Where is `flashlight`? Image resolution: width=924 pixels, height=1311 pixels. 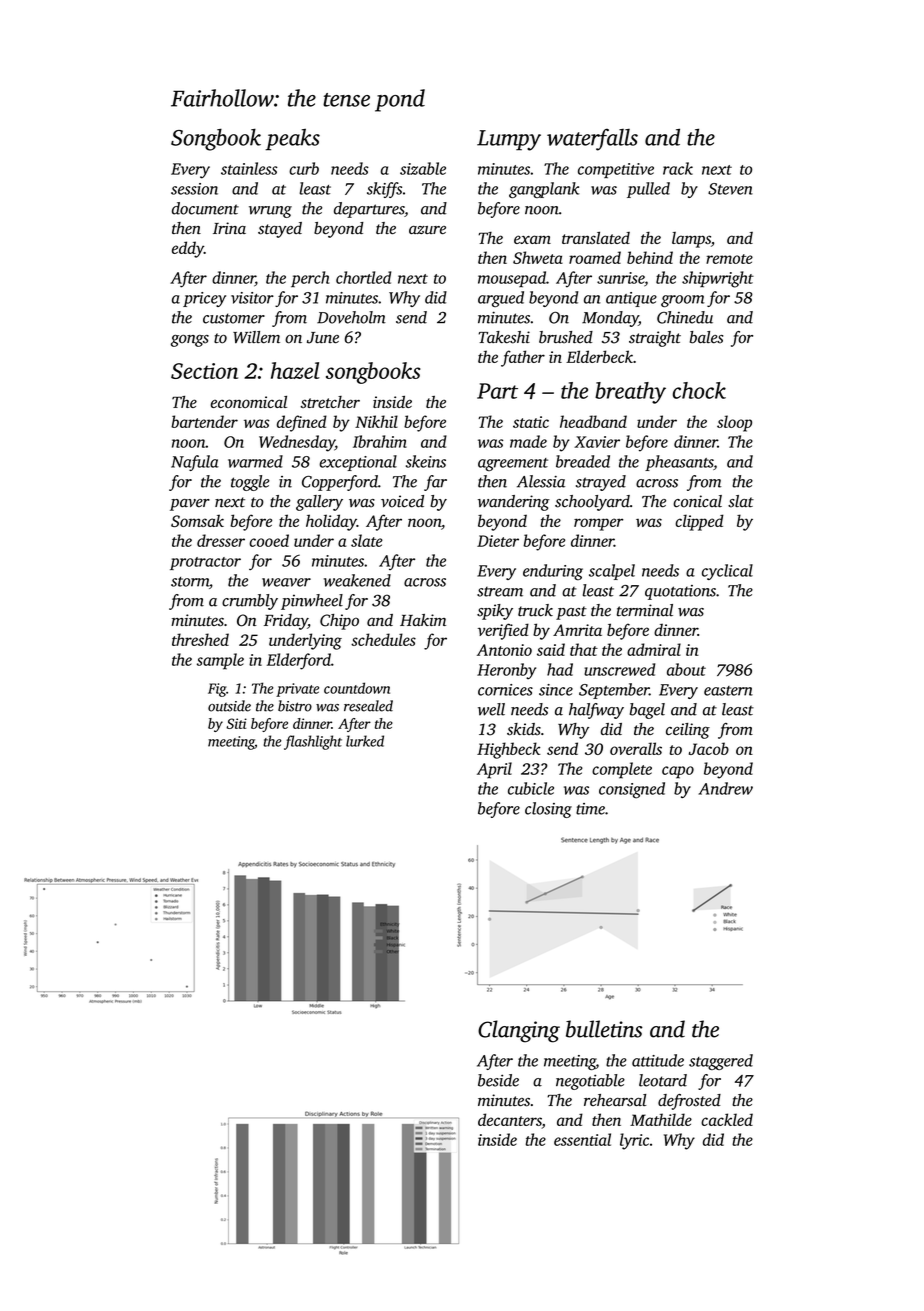
flashlight is located at coordinates (313, 742).
